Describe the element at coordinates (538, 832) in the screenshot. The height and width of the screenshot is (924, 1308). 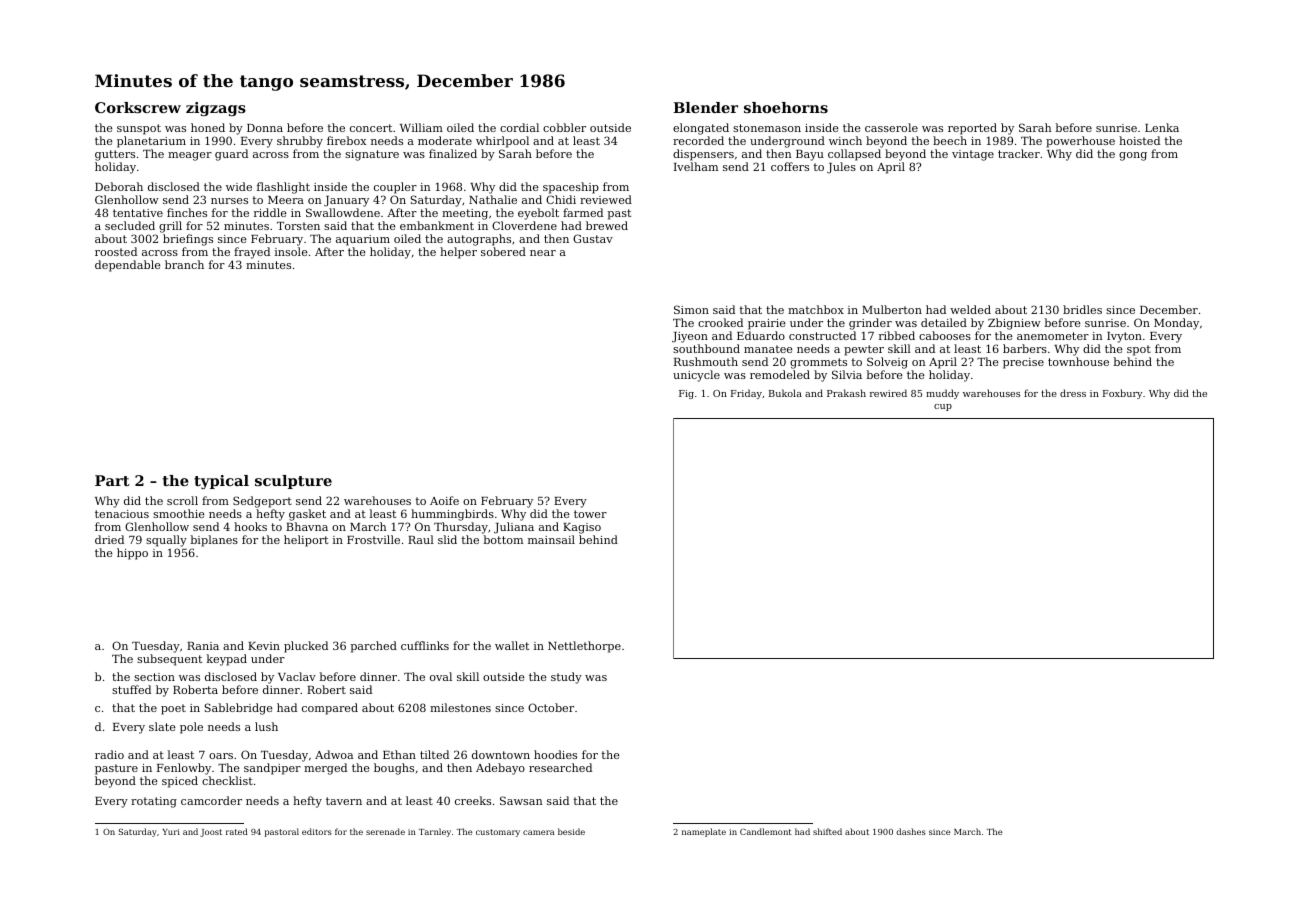
I see `camera` at that location.
